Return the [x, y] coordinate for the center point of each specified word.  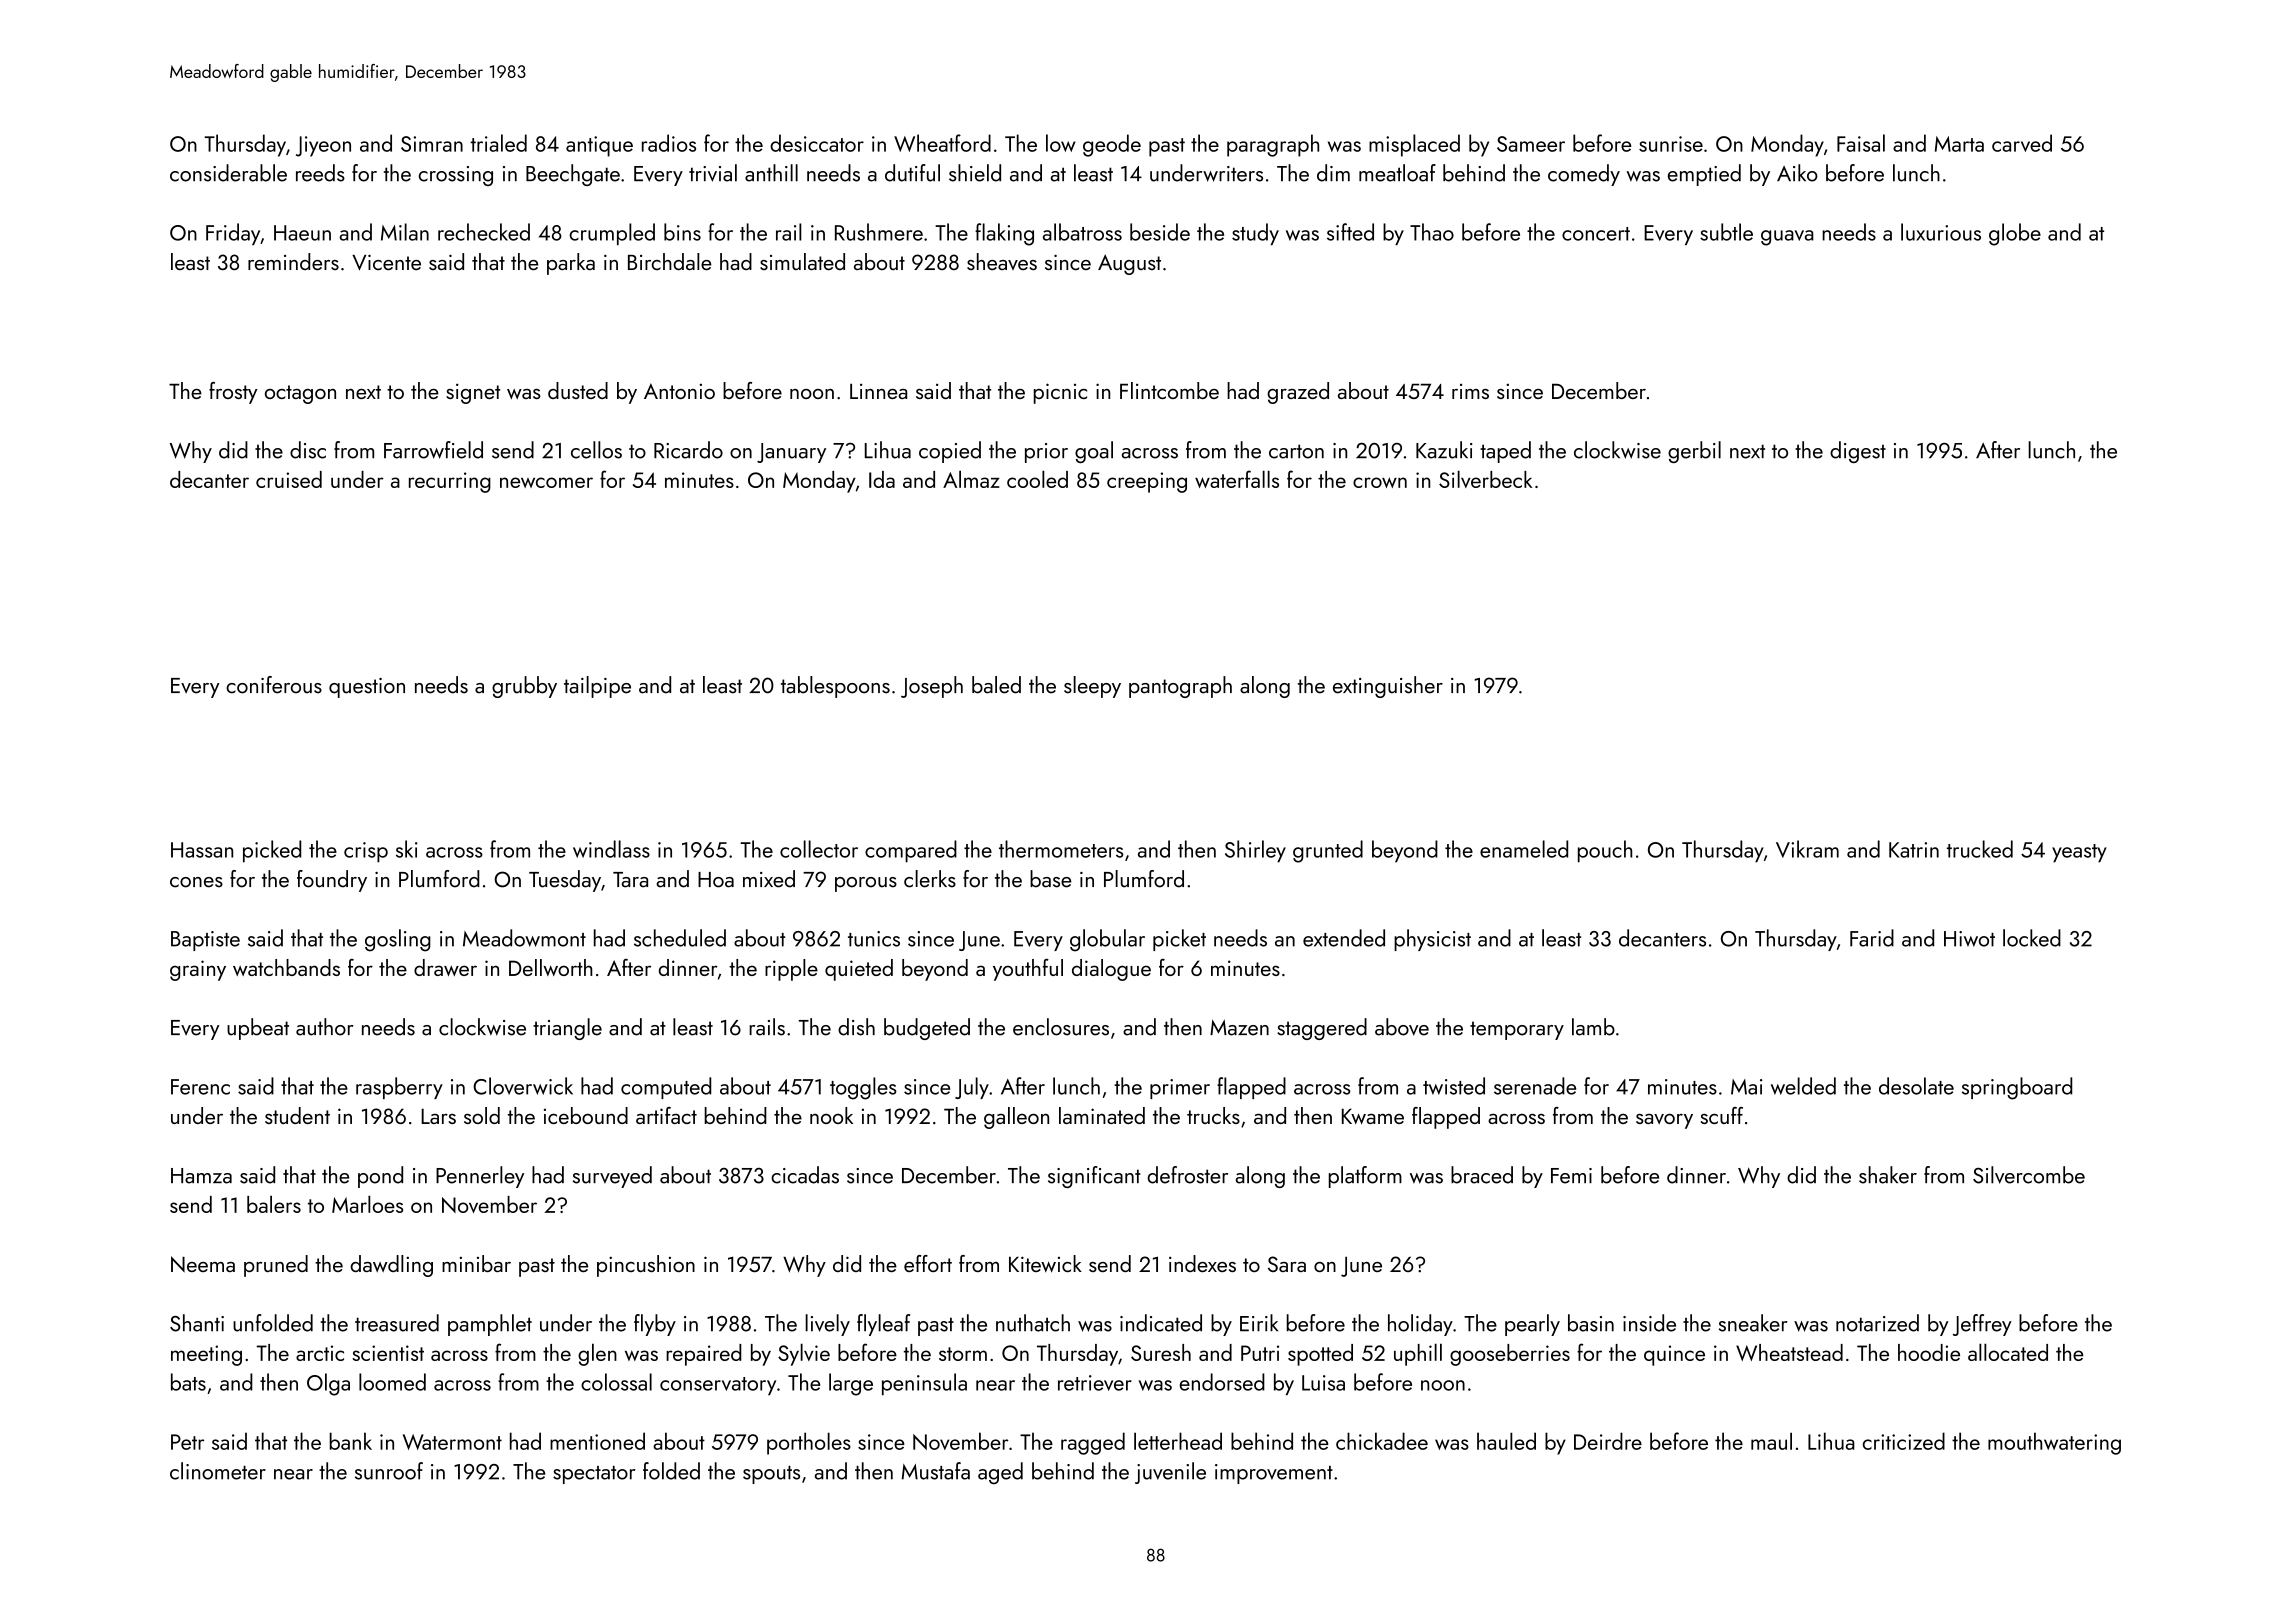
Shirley [1255, 851]
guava [1787, 238]
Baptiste [205, 941]
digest [1858, 452]
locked [2032, 938]
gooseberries [1510, 1355]
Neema [203, 1264]
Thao [1432, 232]
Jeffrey [1982, 1325]
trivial [713, 173]
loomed [392, 1382]
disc [308, 450]
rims [1470, 391]
